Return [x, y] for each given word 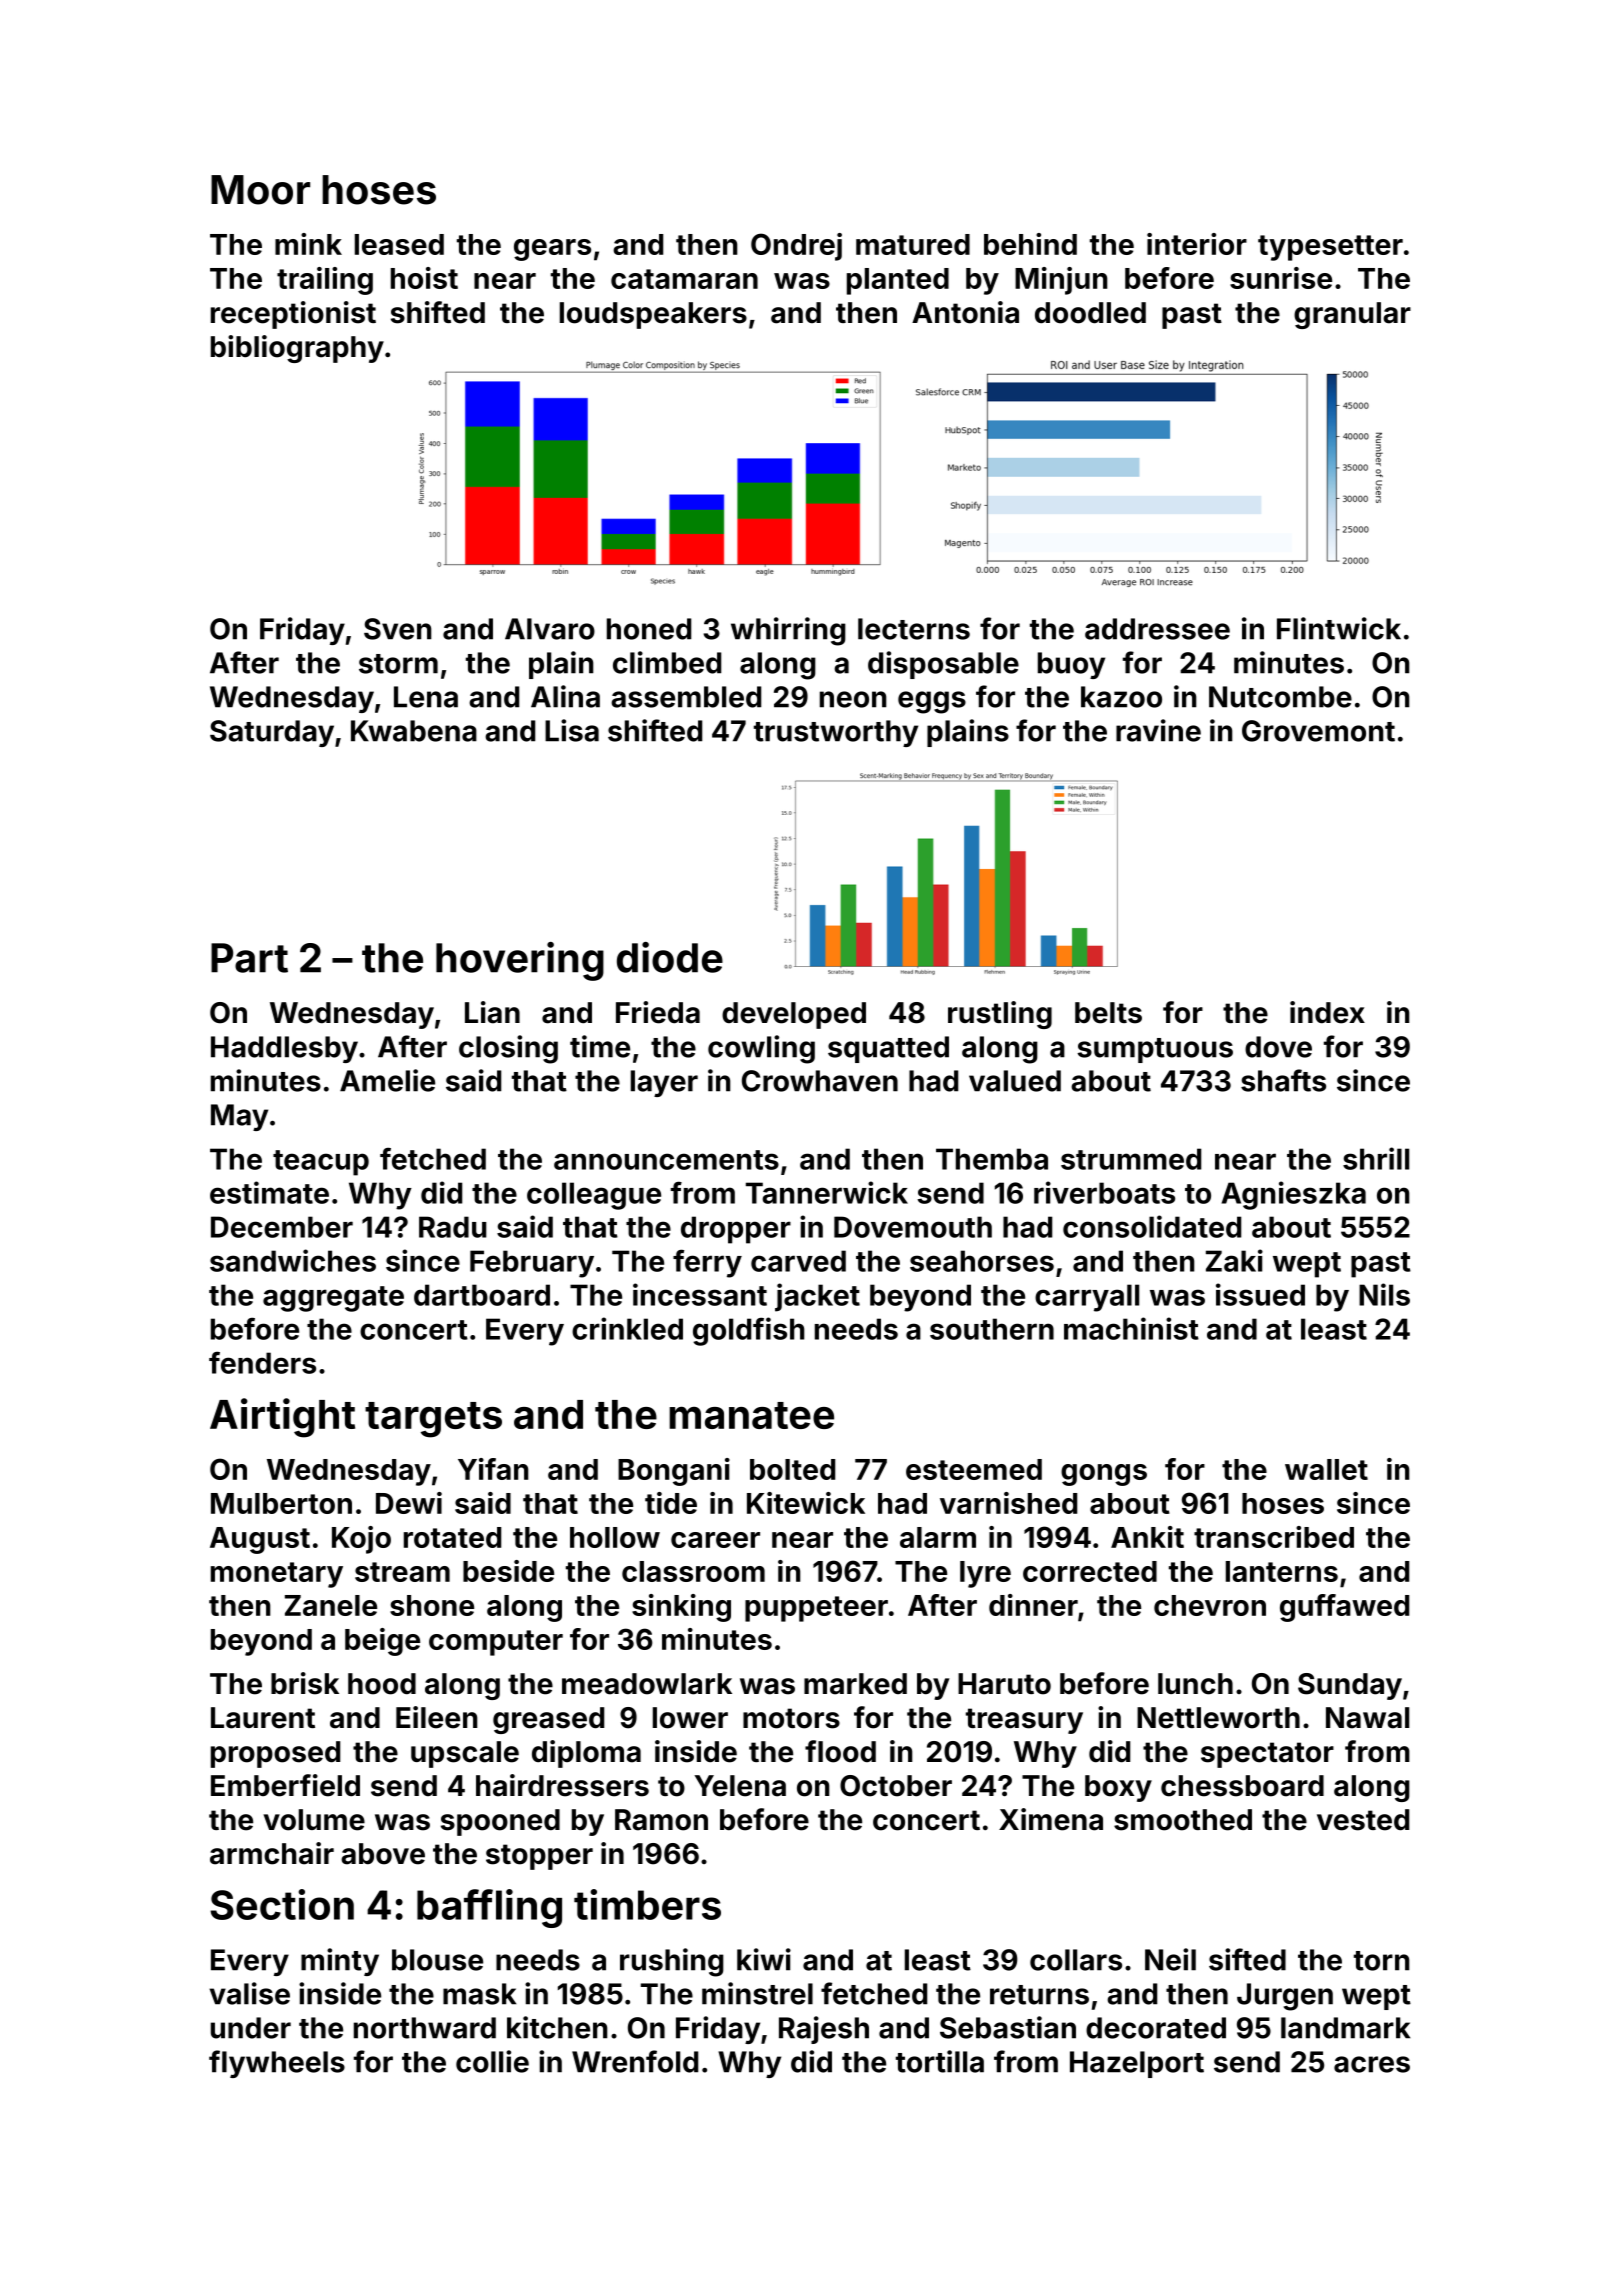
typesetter [1330, 248]
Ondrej [796, 247]
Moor [260, 190]
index [1327, 1012]
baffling [489, 1908]
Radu [453, 1227]
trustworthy [836, 733]
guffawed [1344, 1608]
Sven [398, 629]
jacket [817, 1297]
